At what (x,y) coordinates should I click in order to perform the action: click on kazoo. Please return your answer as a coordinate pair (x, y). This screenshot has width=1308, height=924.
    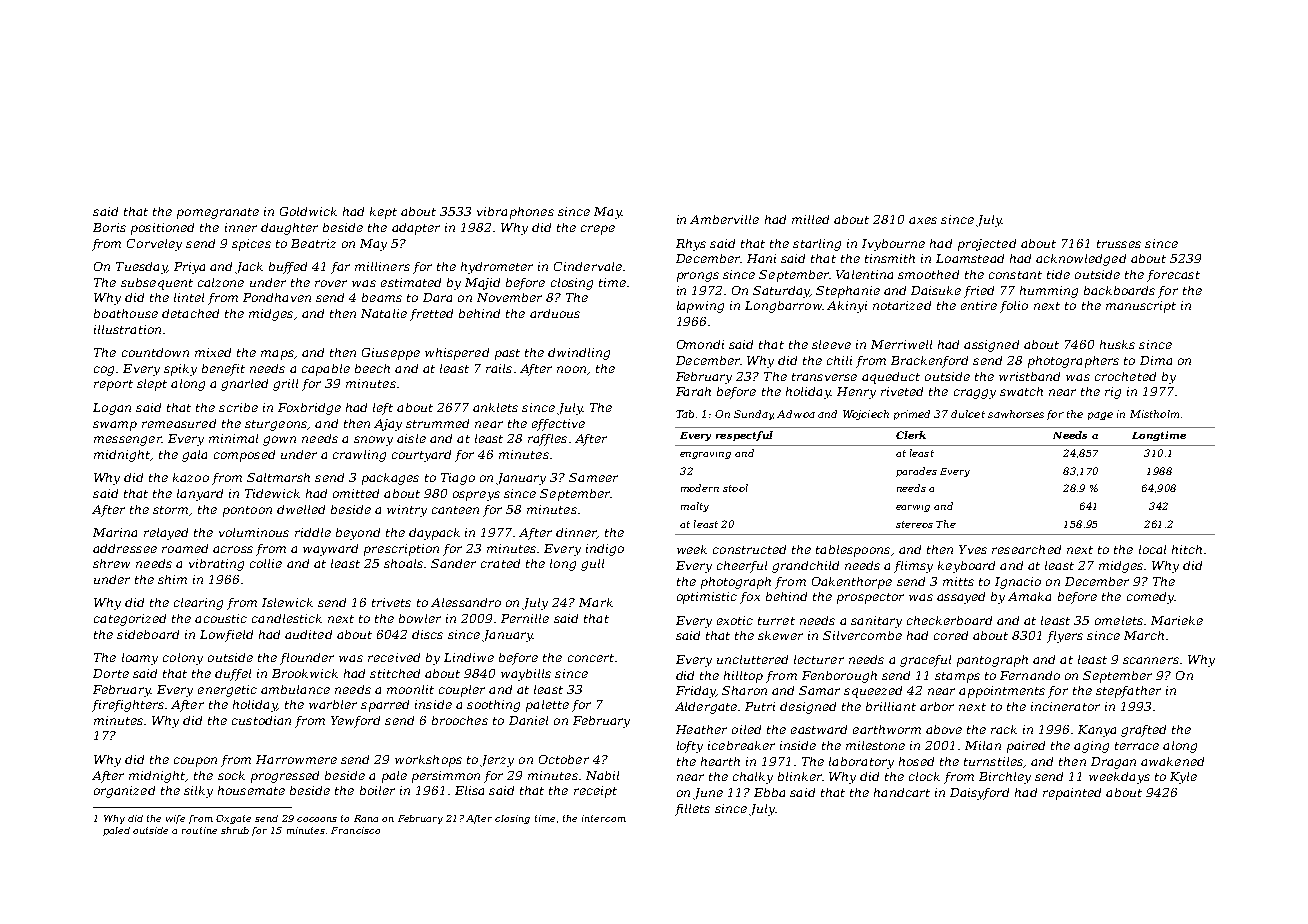
    Looking at the image, I should click on (191, 477).
